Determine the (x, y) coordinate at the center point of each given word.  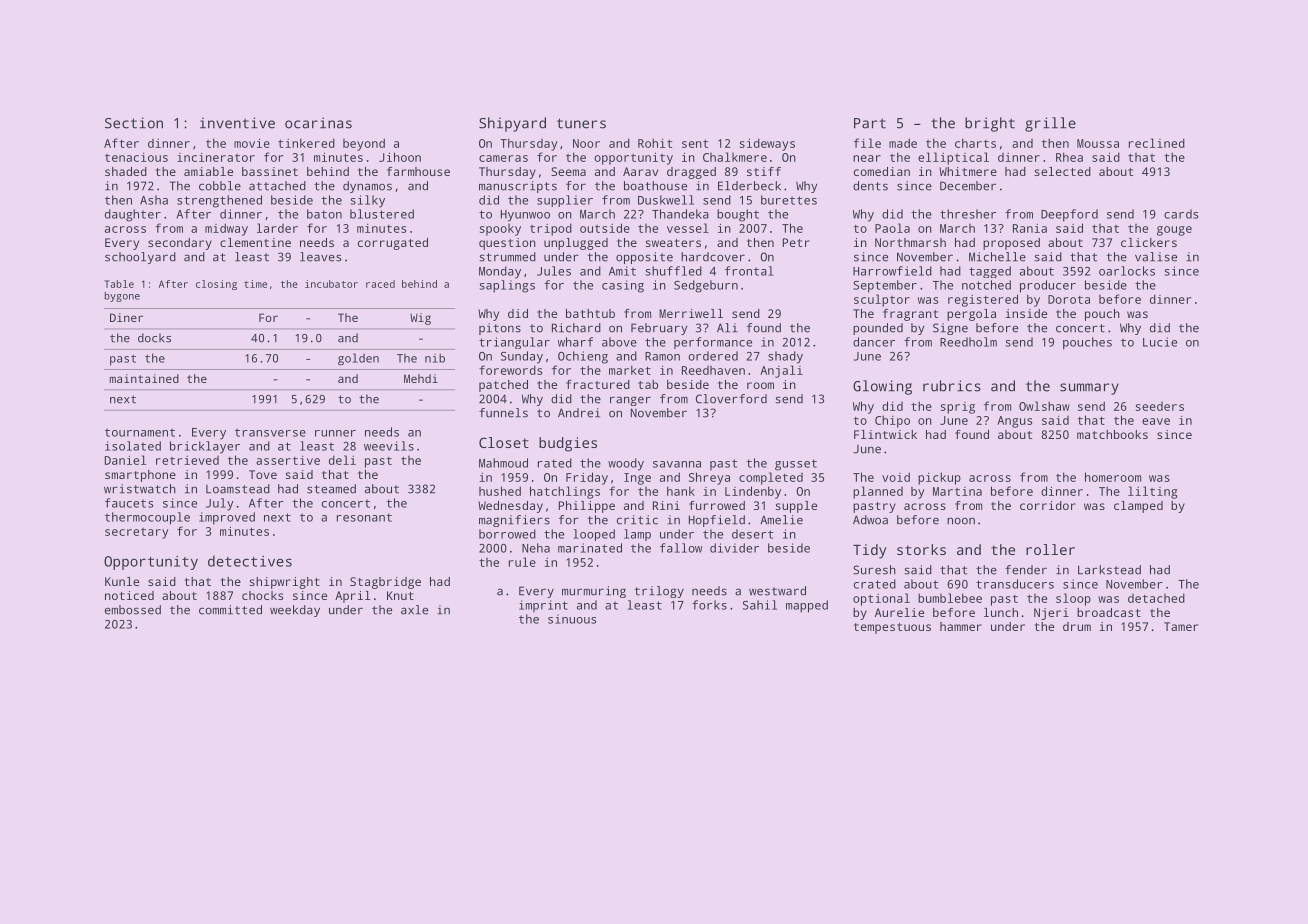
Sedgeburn (706, 286)
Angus (1014, 422)
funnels (503, 413)
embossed (133, 610)
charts (975, 143)
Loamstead (238, 489)
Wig (420, 319)
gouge (1174, 231)
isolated (133, 446)
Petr (796, 242)
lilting (1153, 492)
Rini (666, 505)
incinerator (216, 157)
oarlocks (1127, 271)
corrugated (393, 244)
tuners (581, 123)
